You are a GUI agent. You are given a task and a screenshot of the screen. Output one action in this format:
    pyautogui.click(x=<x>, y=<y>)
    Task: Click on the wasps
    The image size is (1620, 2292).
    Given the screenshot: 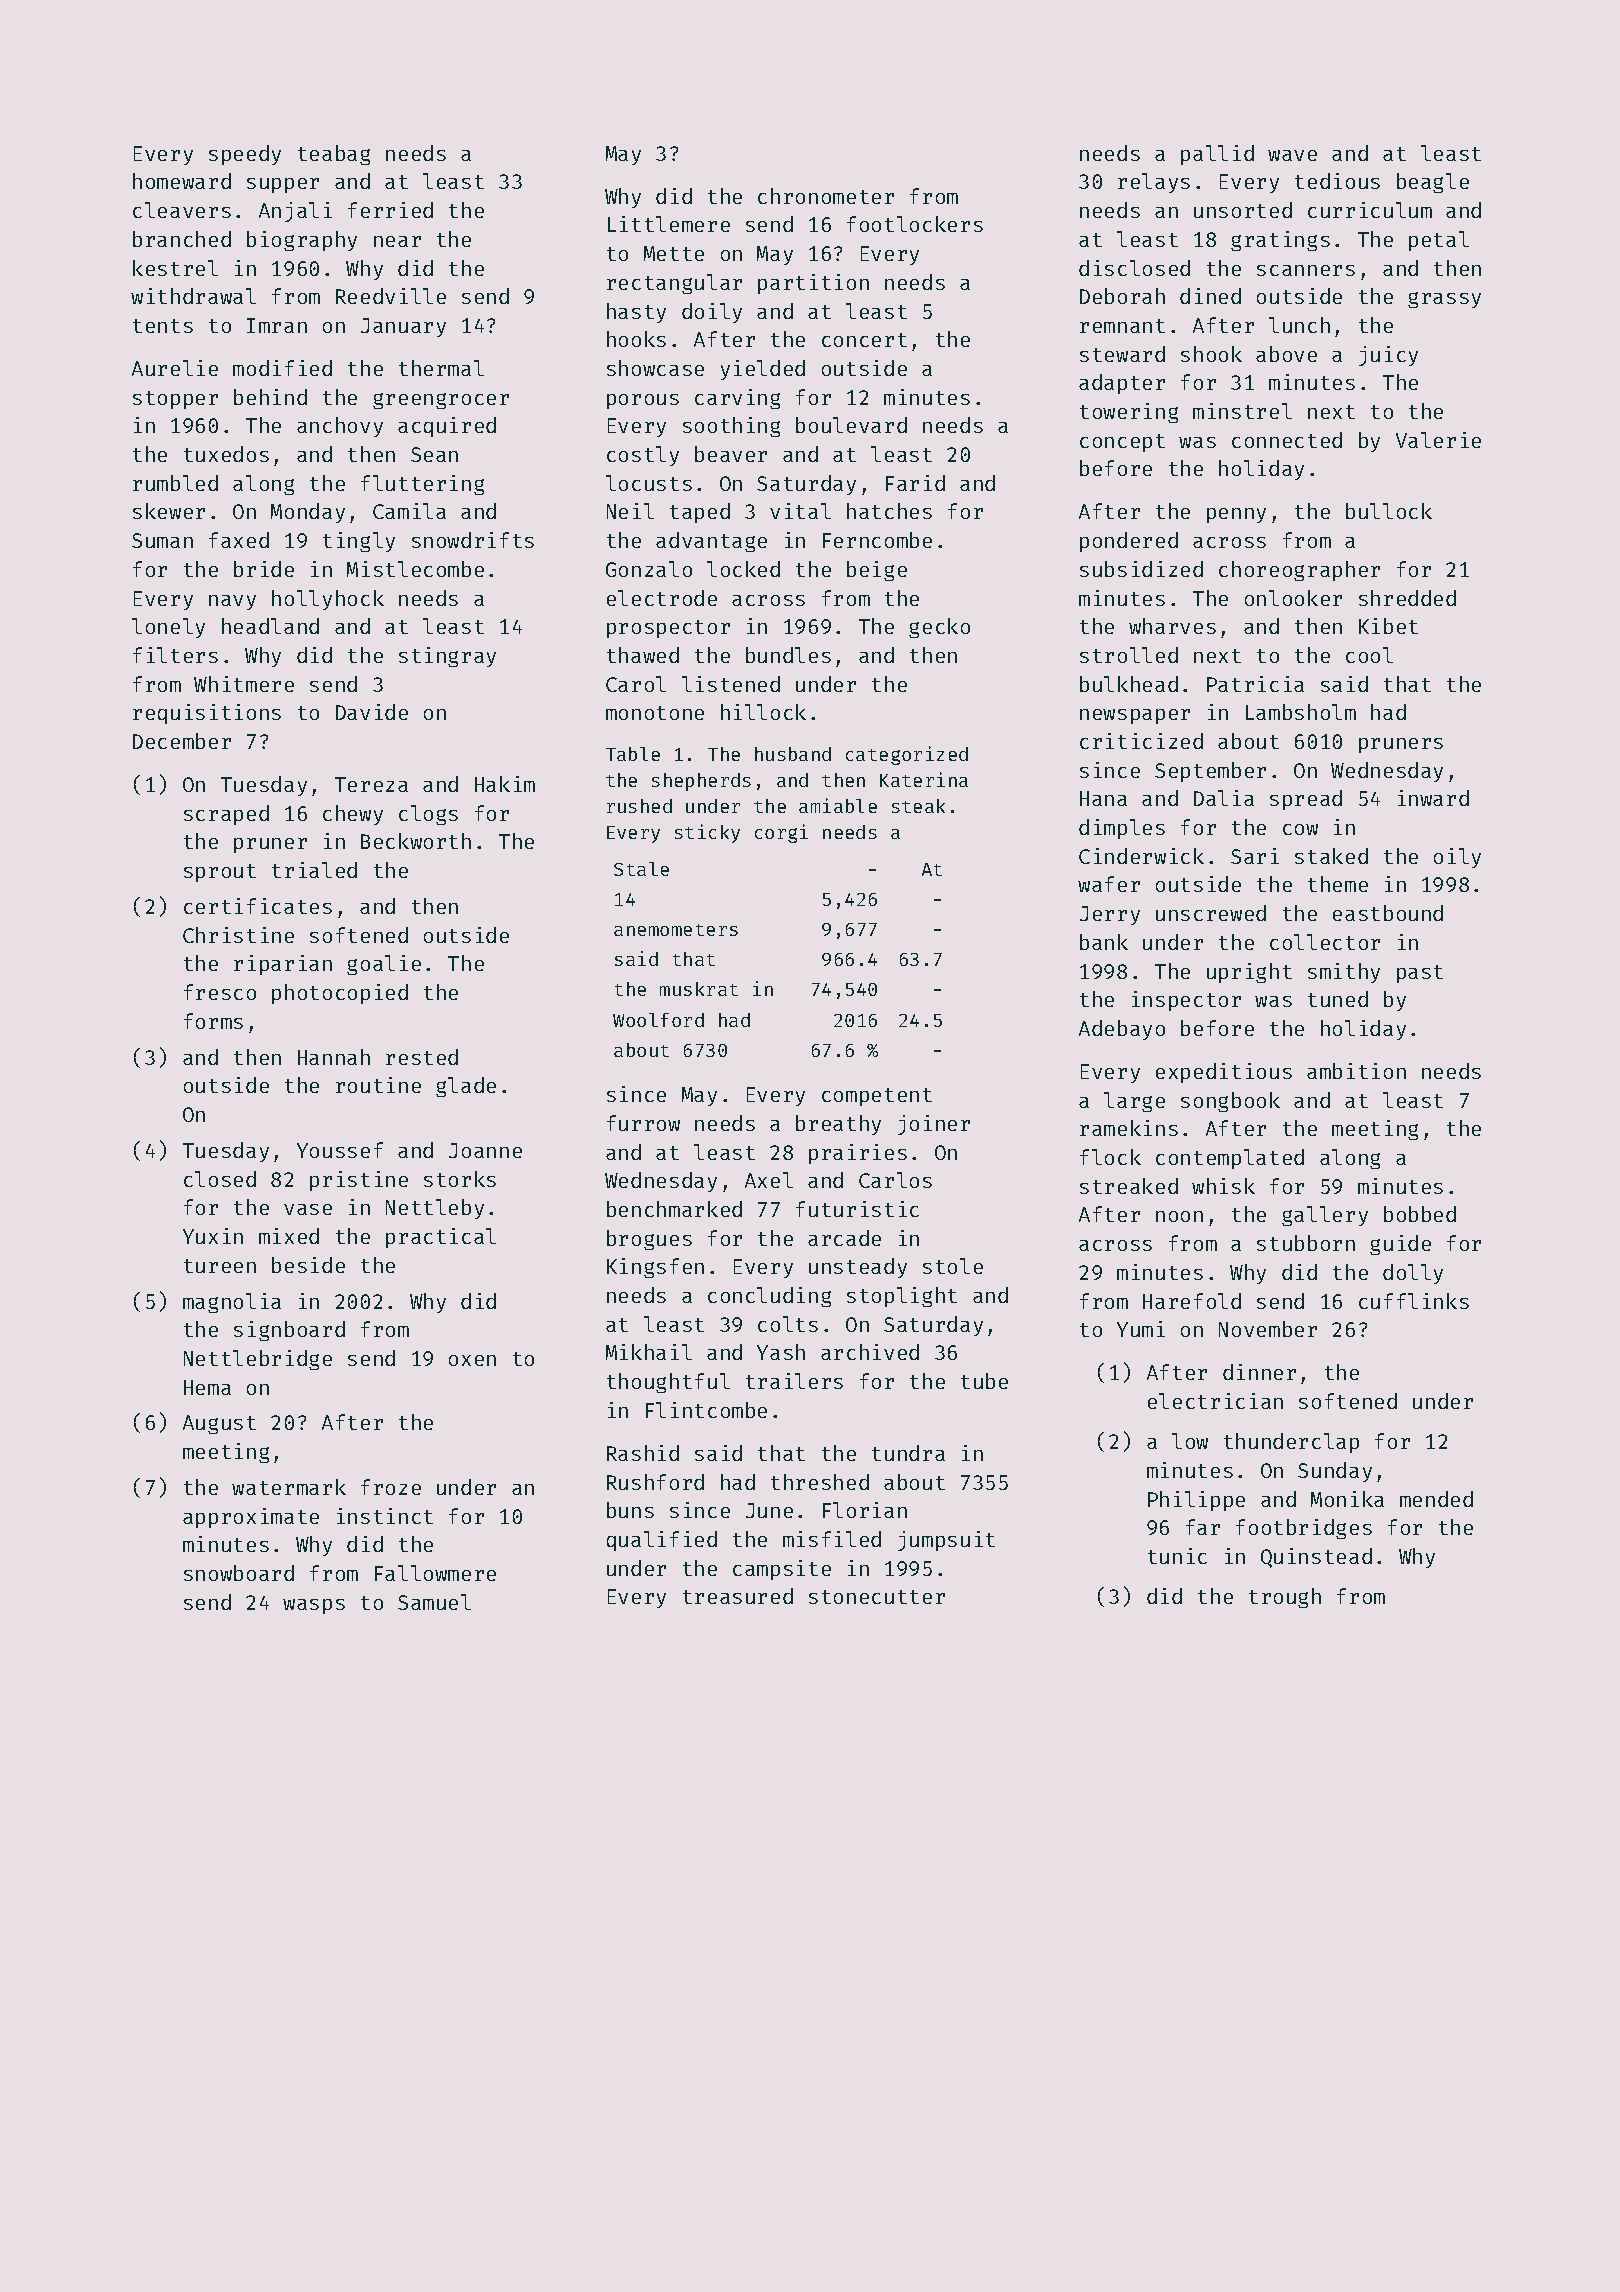 What is the action you would take?
    pyautogui.click(x=314, y=1606)
